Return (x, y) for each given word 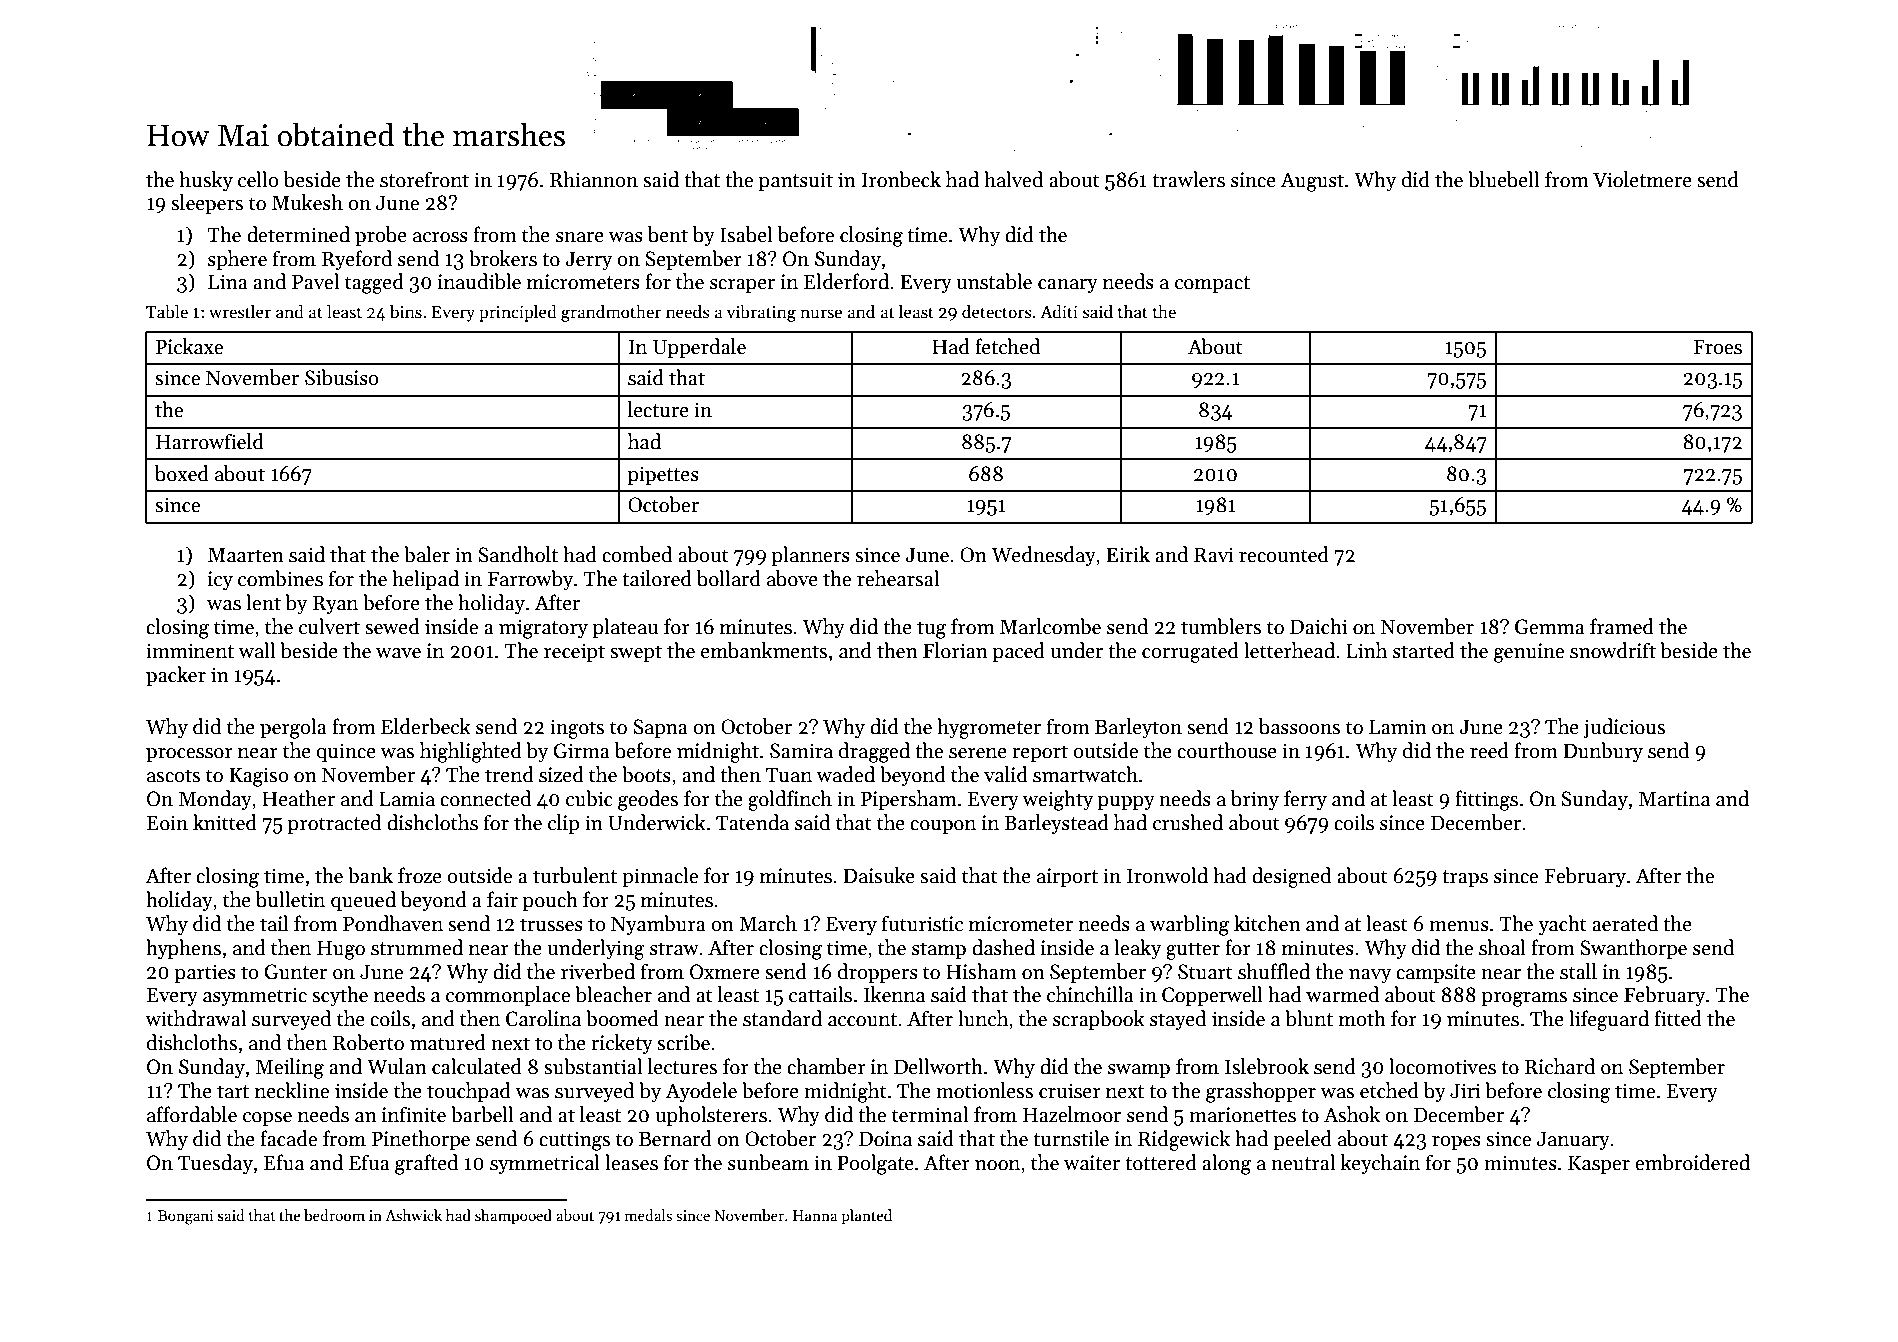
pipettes (663, 475)
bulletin (290, 899)
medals (648, 1215)
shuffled (1274, 971)
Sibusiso (342, 377)
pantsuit (796, 181)
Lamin (1398, 727)
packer (176, 676)
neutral (1303, 1162)
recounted (1284, 554)
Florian (955, 650)
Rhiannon (594, 179)
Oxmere (725, 972)
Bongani (186, 1217)
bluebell (1503, 179)
